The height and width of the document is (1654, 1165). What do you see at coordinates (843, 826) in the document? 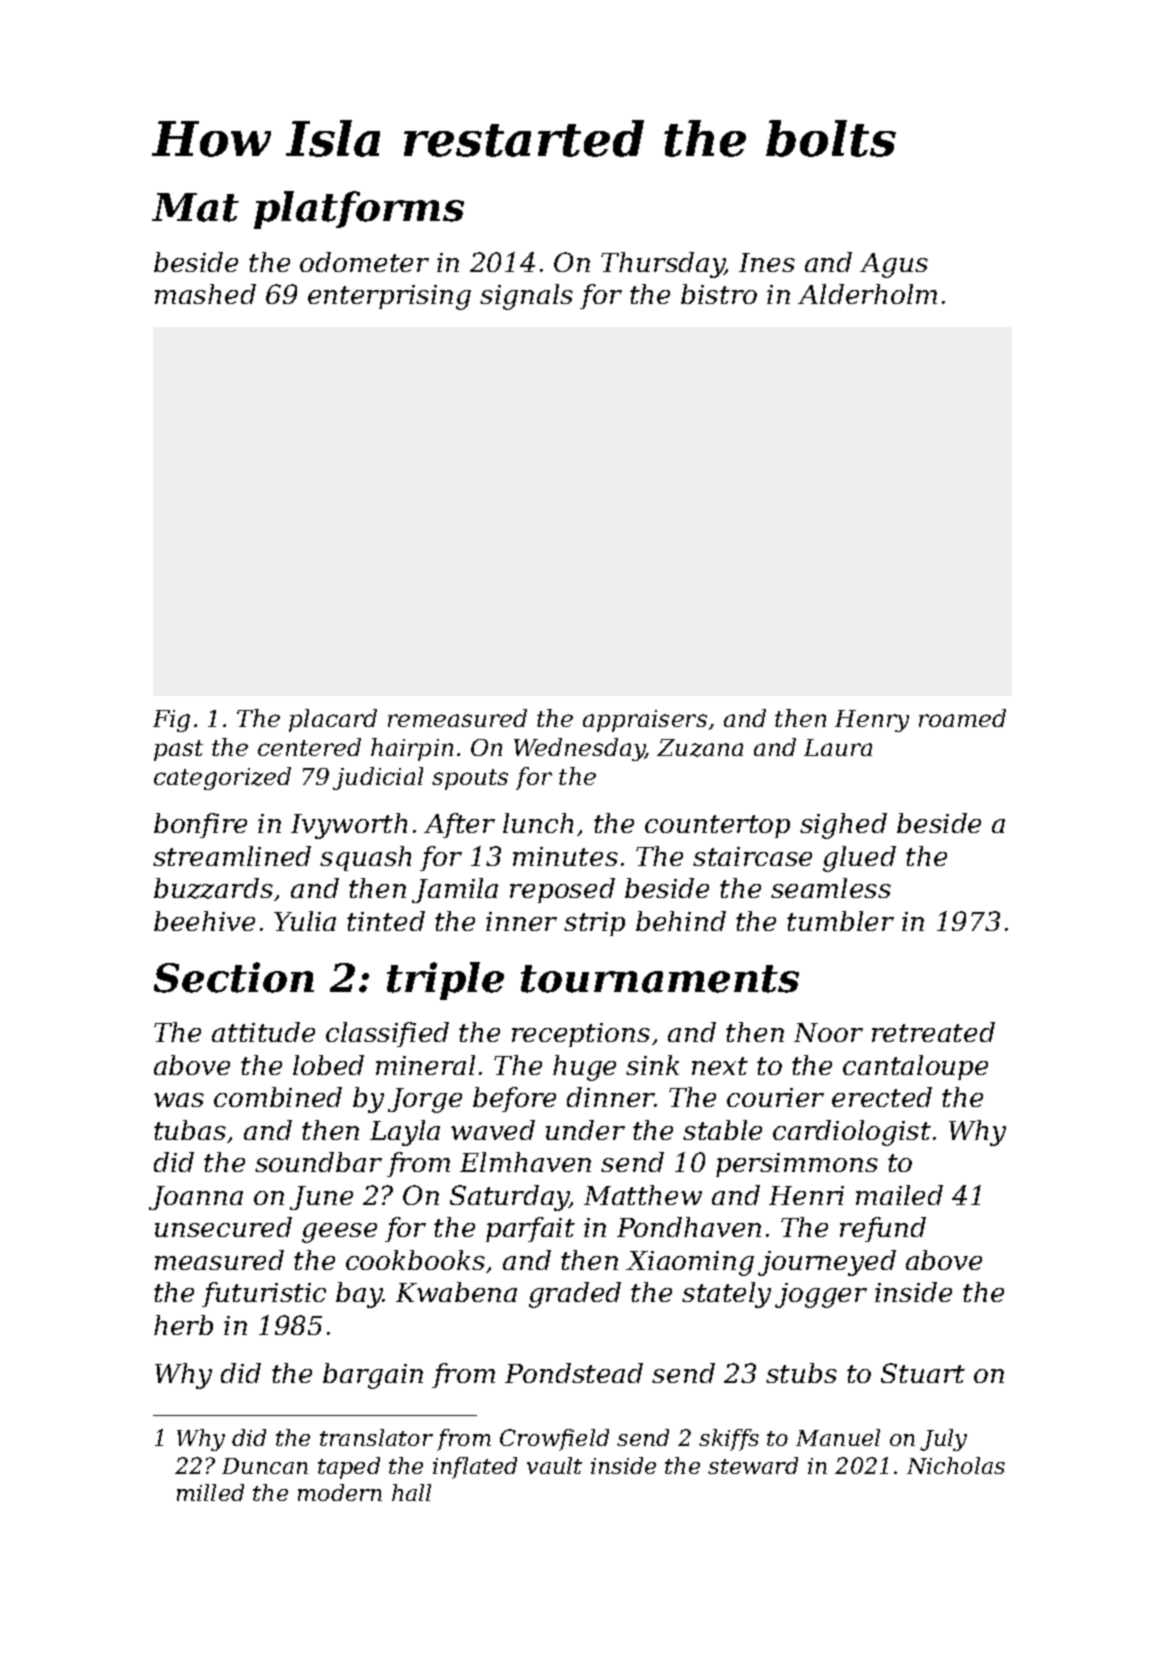
I see `sighed` at bounding box center [843, 826].
